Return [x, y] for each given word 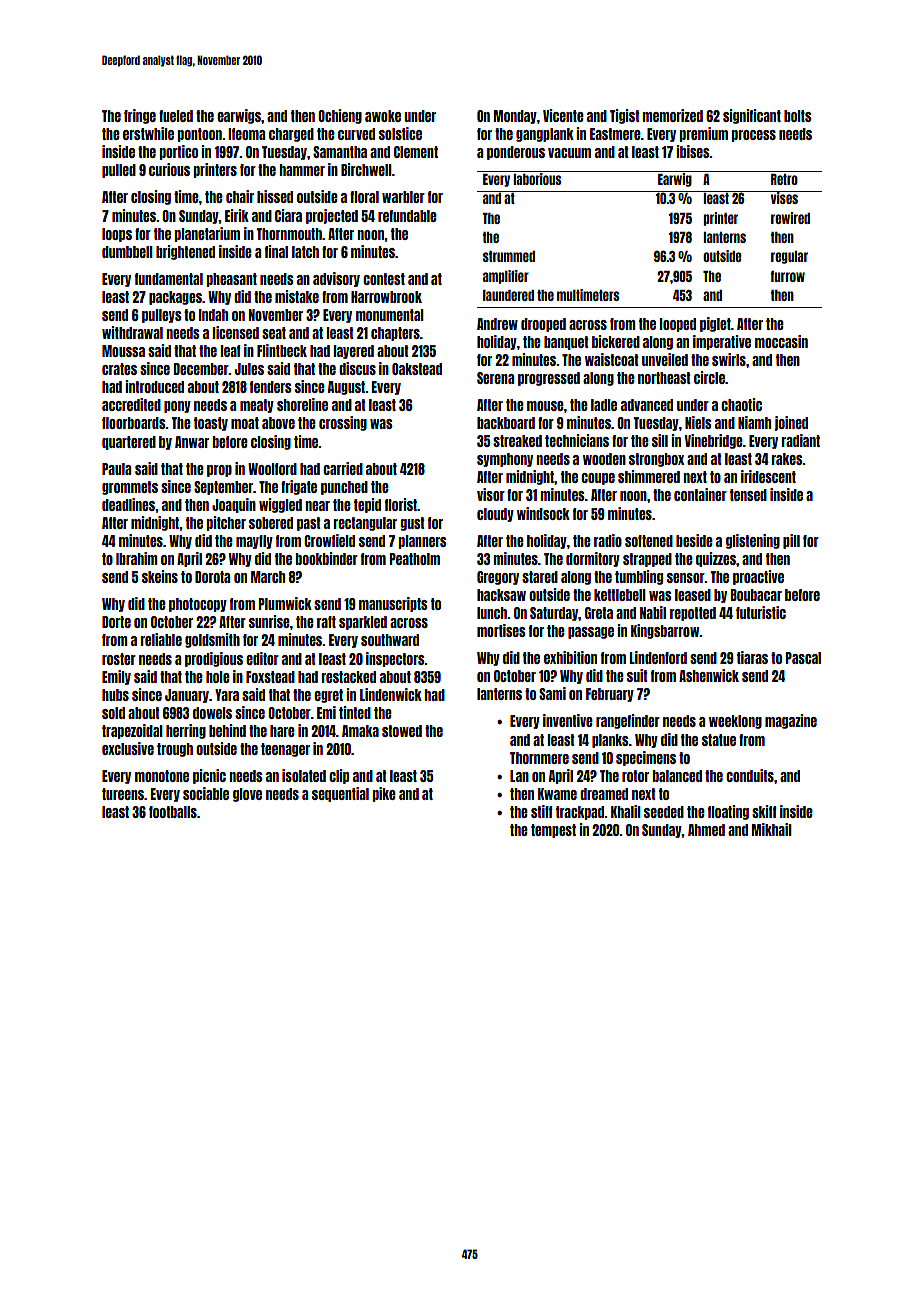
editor [262, 658]
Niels [698, 422]
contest [384, 279]
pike [384, 794]
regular [789, 257]
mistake [297, 296]
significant [752, 116]
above [278, 423]
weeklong [735, 722]
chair [240, 196]
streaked [517, 441]
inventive [568, 720]
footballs [173, 812]
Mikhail [772, 829]
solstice [400, 133]
